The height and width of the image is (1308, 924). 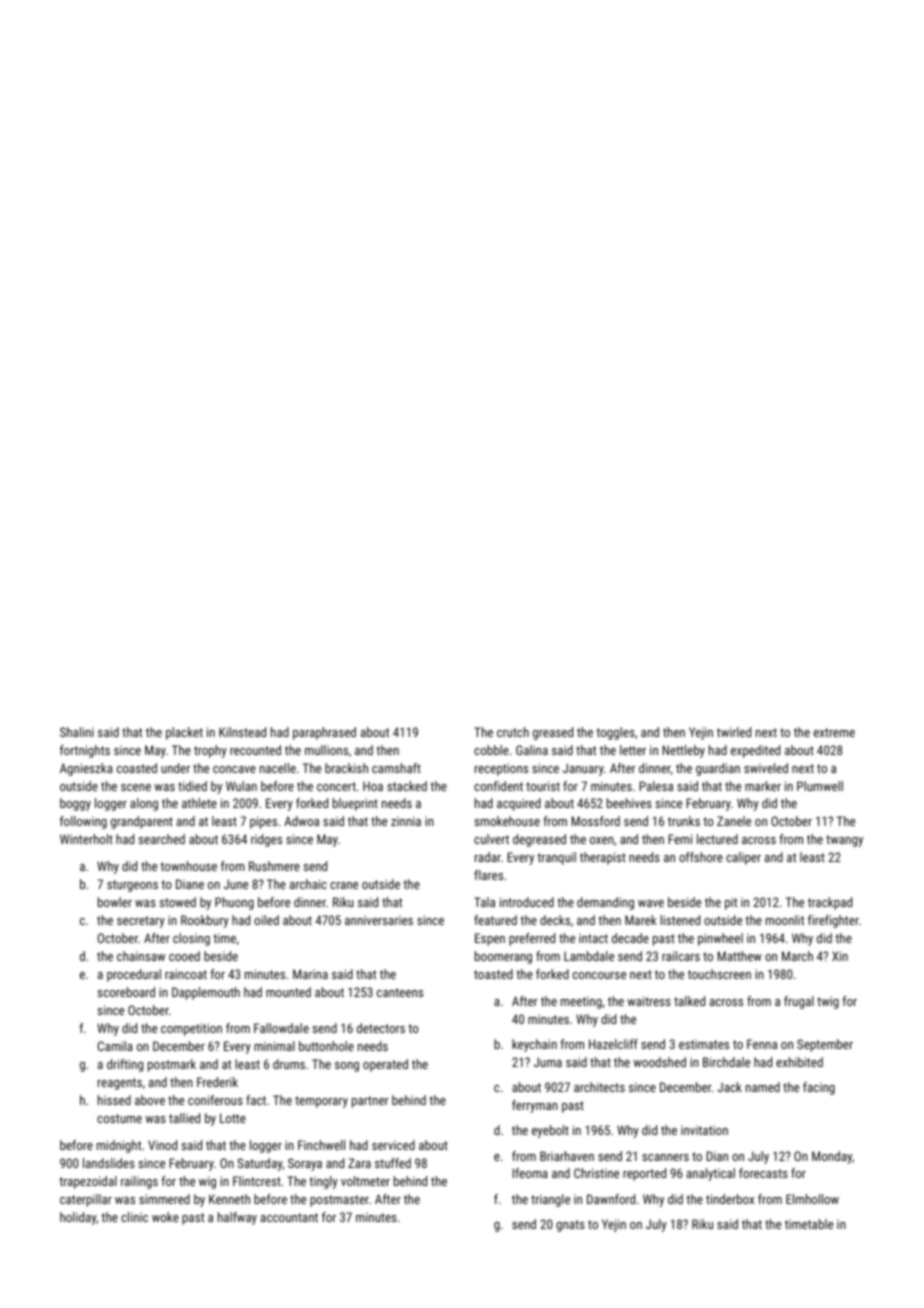 What do you see at coordinates (495, 920) in the image?
I see `featured` at bounding box center [495, 920].
